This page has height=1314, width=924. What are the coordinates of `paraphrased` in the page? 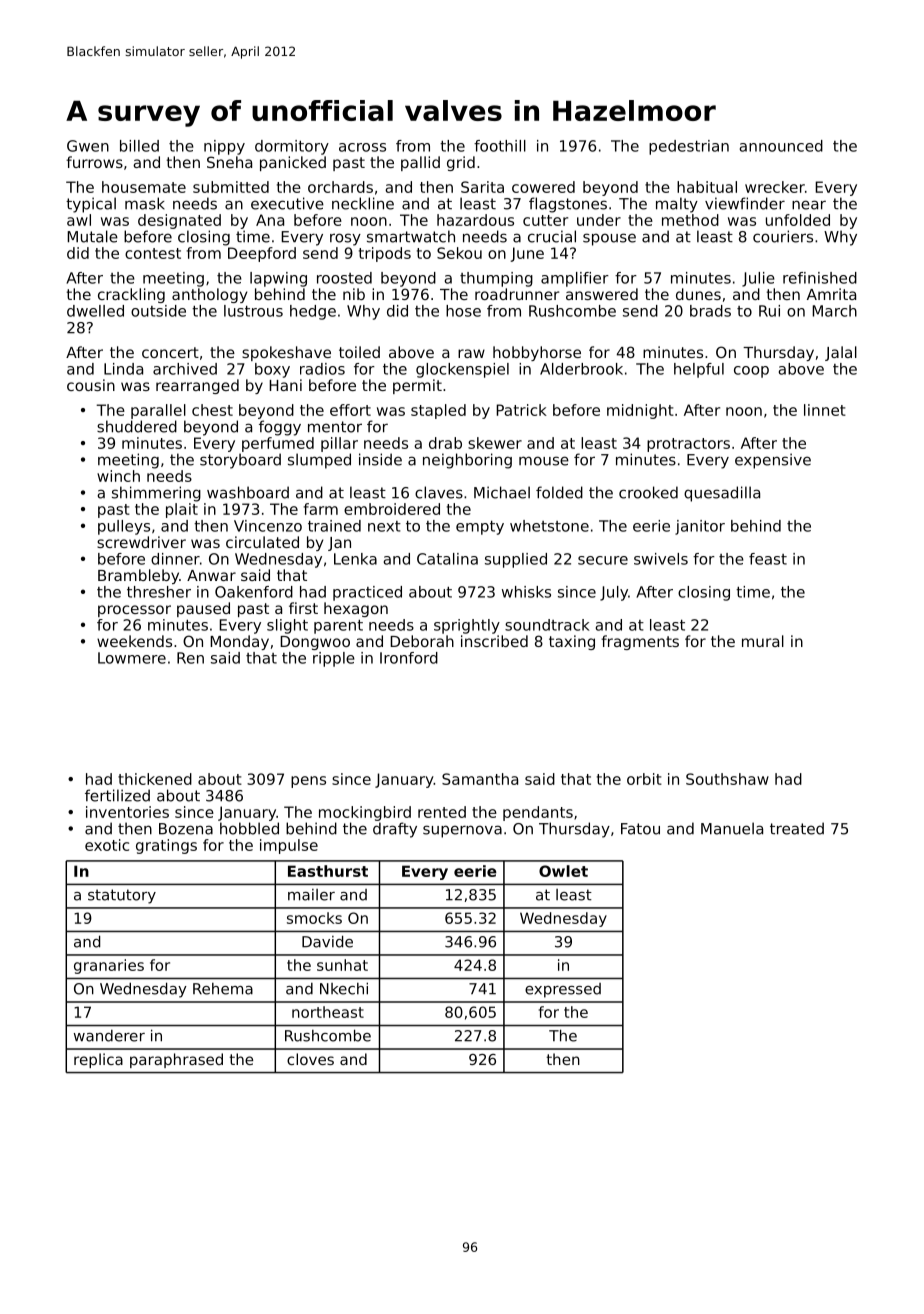 It's located at (176, 1060).
